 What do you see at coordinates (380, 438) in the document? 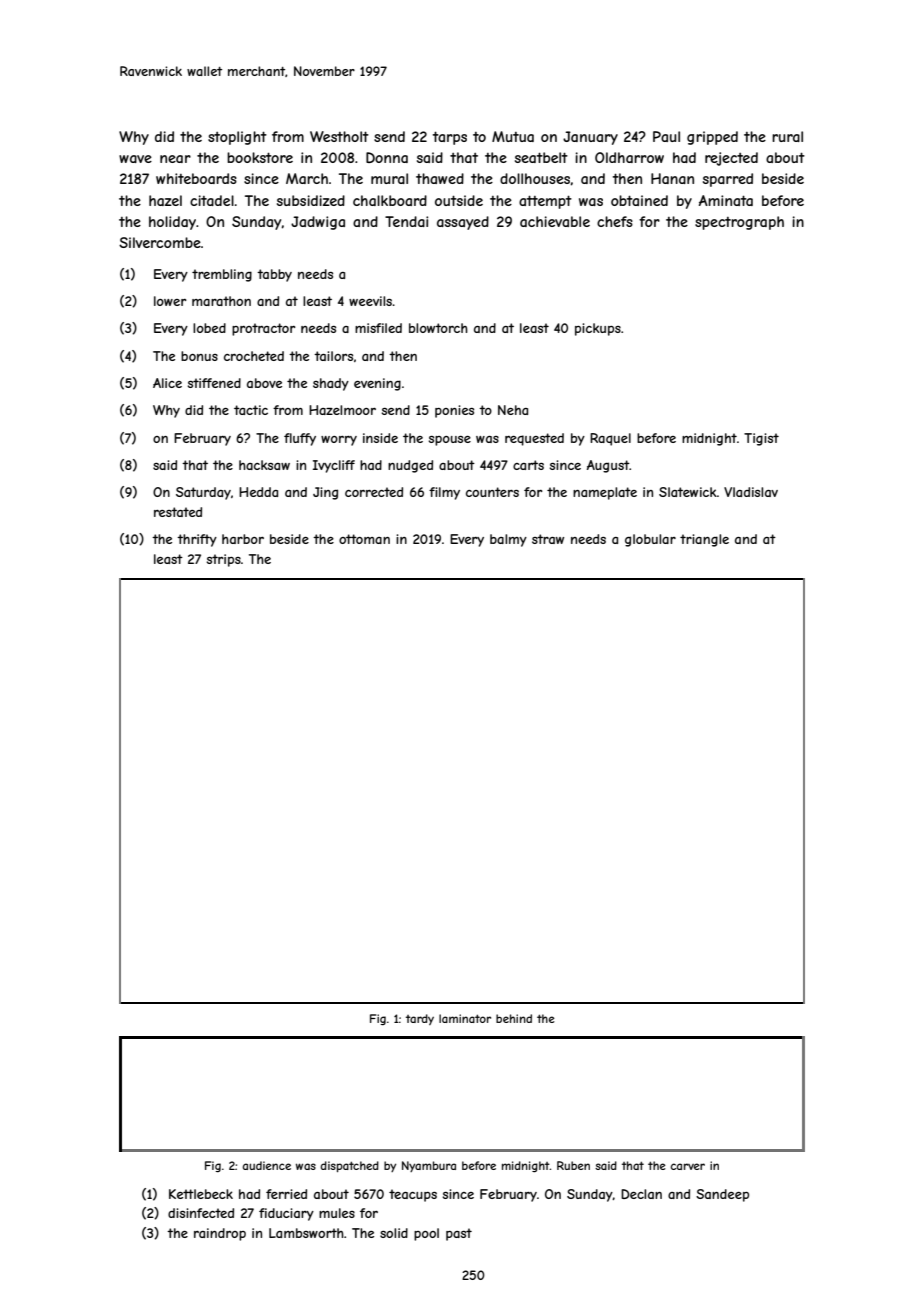
I see `inside` at bounding box center [380, 438].
